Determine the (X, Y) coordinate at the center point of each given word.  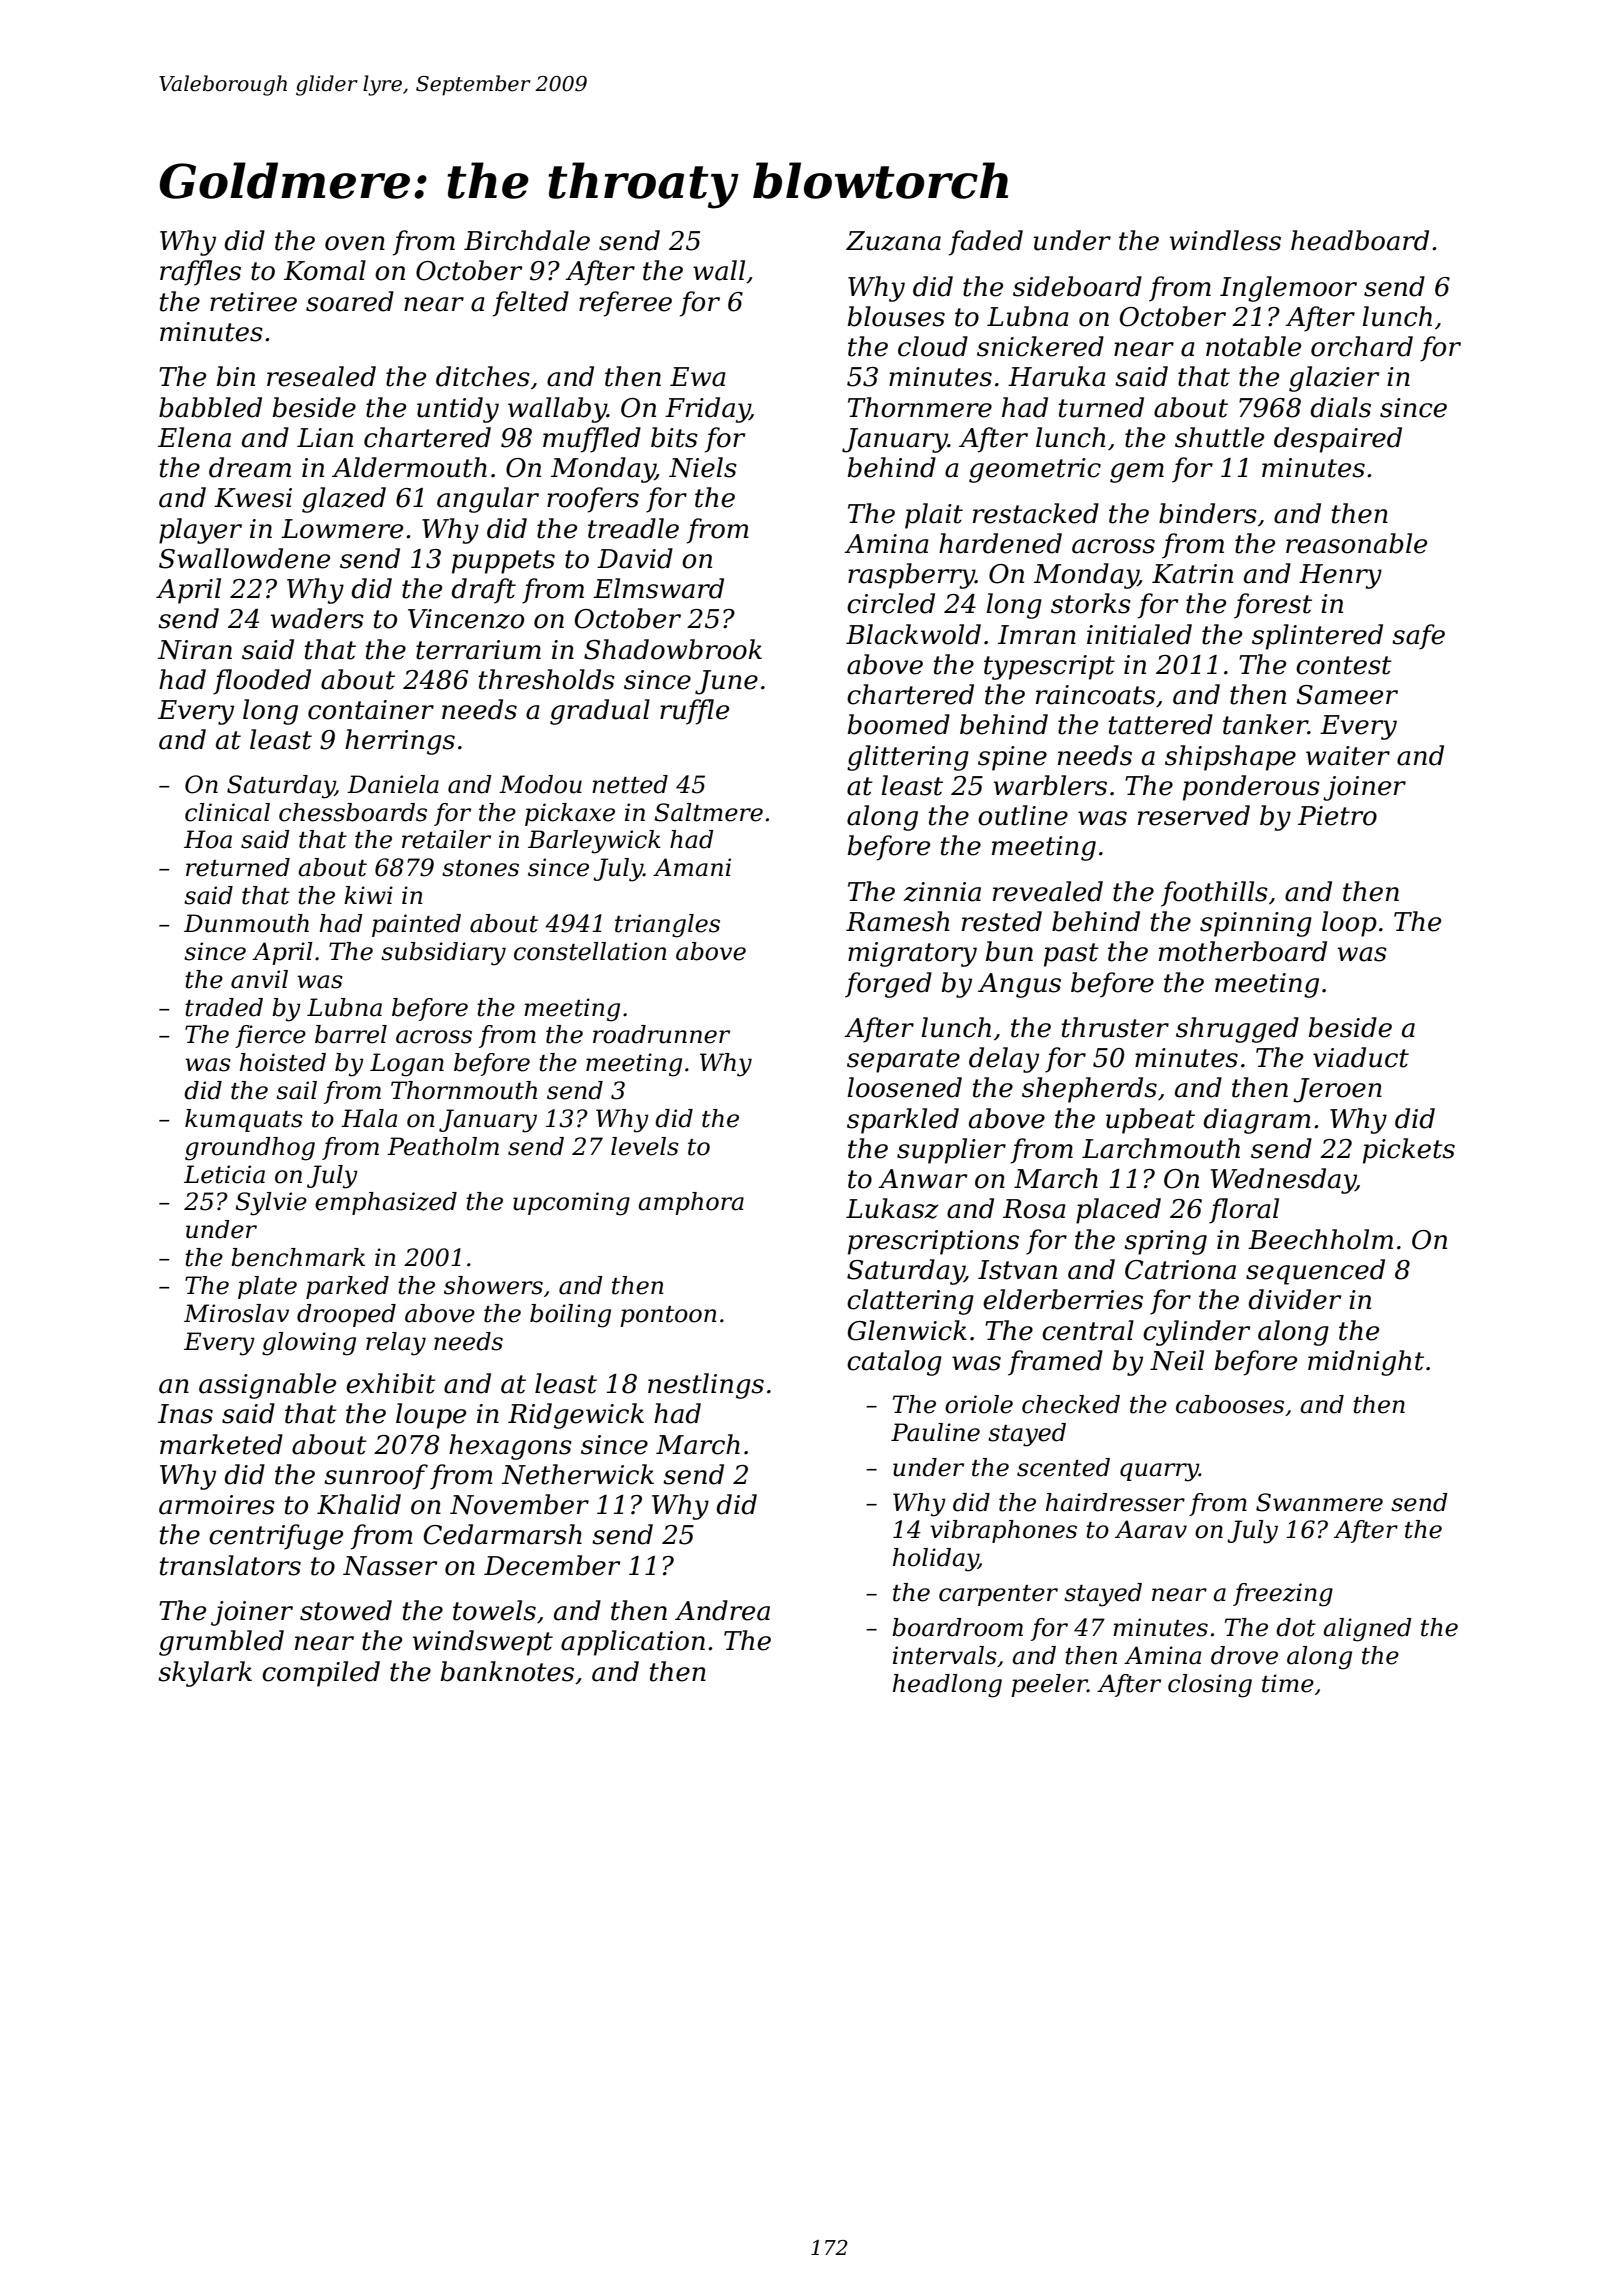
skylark (205, 1674)
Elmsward (658, 588)
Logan (407, 1065)
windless (1225, 240)
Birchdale (527, 240)
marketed (221, 1444)
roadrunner (661, 1034)
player (200, 531)
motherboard (1243, 951)
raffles (200, 273)
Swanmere (1319, 1502)
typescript (1049, 667)
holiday (935, 1560)
